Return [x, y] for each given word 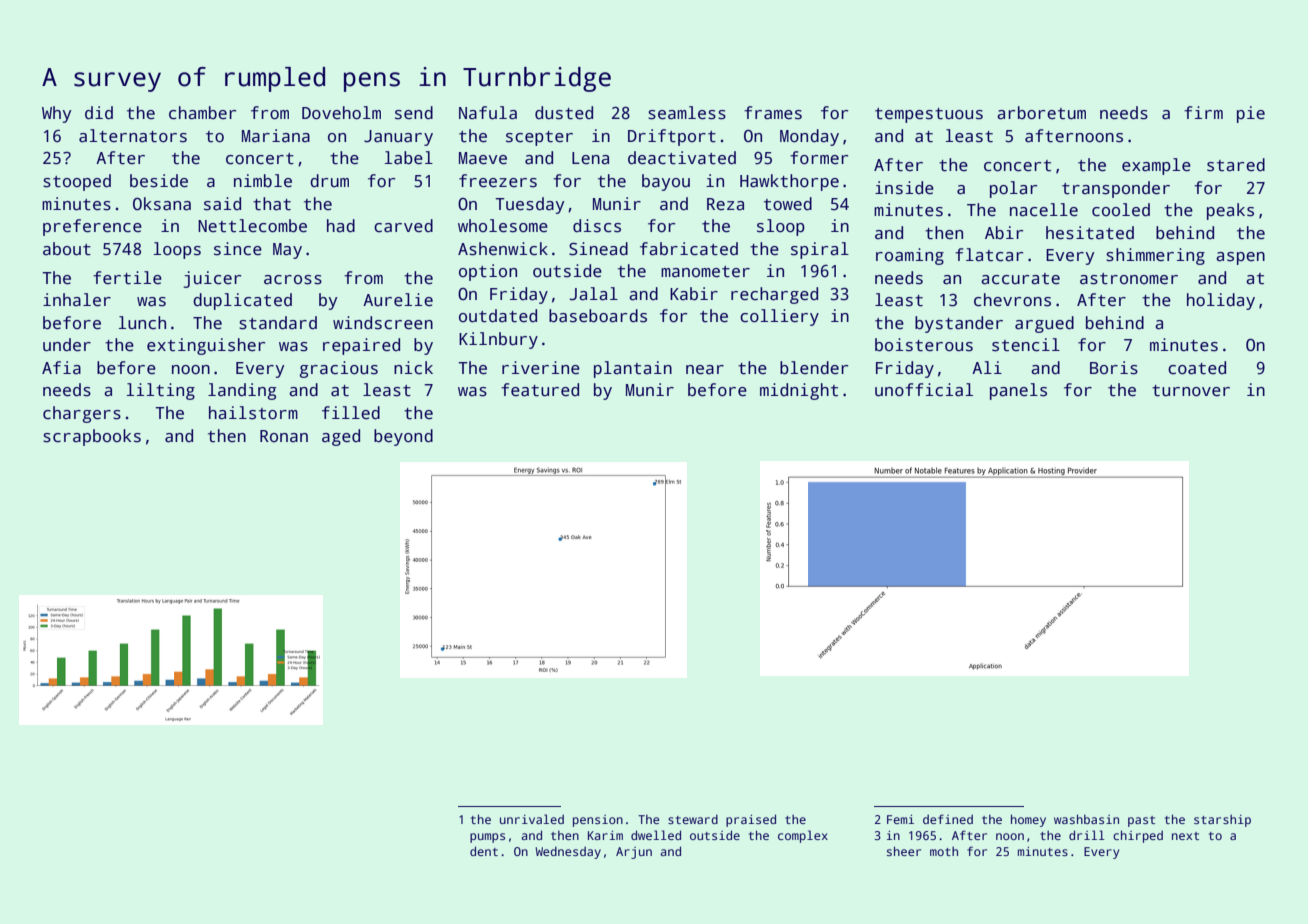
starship [1222, 820]
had [341, 226]
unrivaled [532, 819]
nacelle [1044, 210]
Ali [987, 367]
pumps [487, 838]
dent [484, 851]
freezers [498, 181]
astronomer [1129, 279]
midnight [799, 391]
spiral [820, 250]
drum [329, 181]
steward [693, 819]
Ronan [284, 436]
